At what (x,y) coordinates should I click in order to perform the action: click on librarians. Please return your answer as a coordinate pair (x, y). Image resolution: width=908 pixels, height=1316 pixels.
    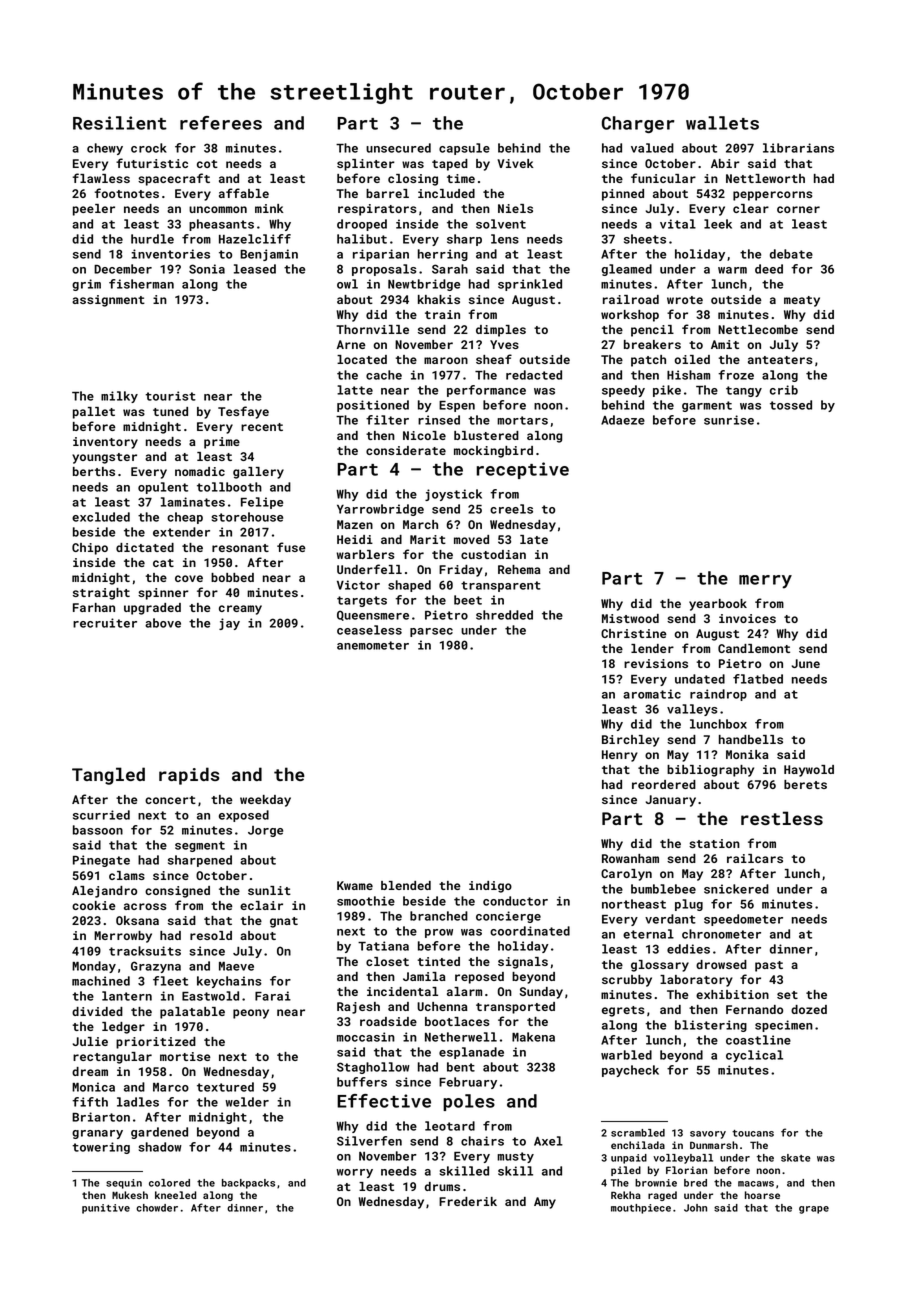
    Looking at the image, I should click on (798, 148).
